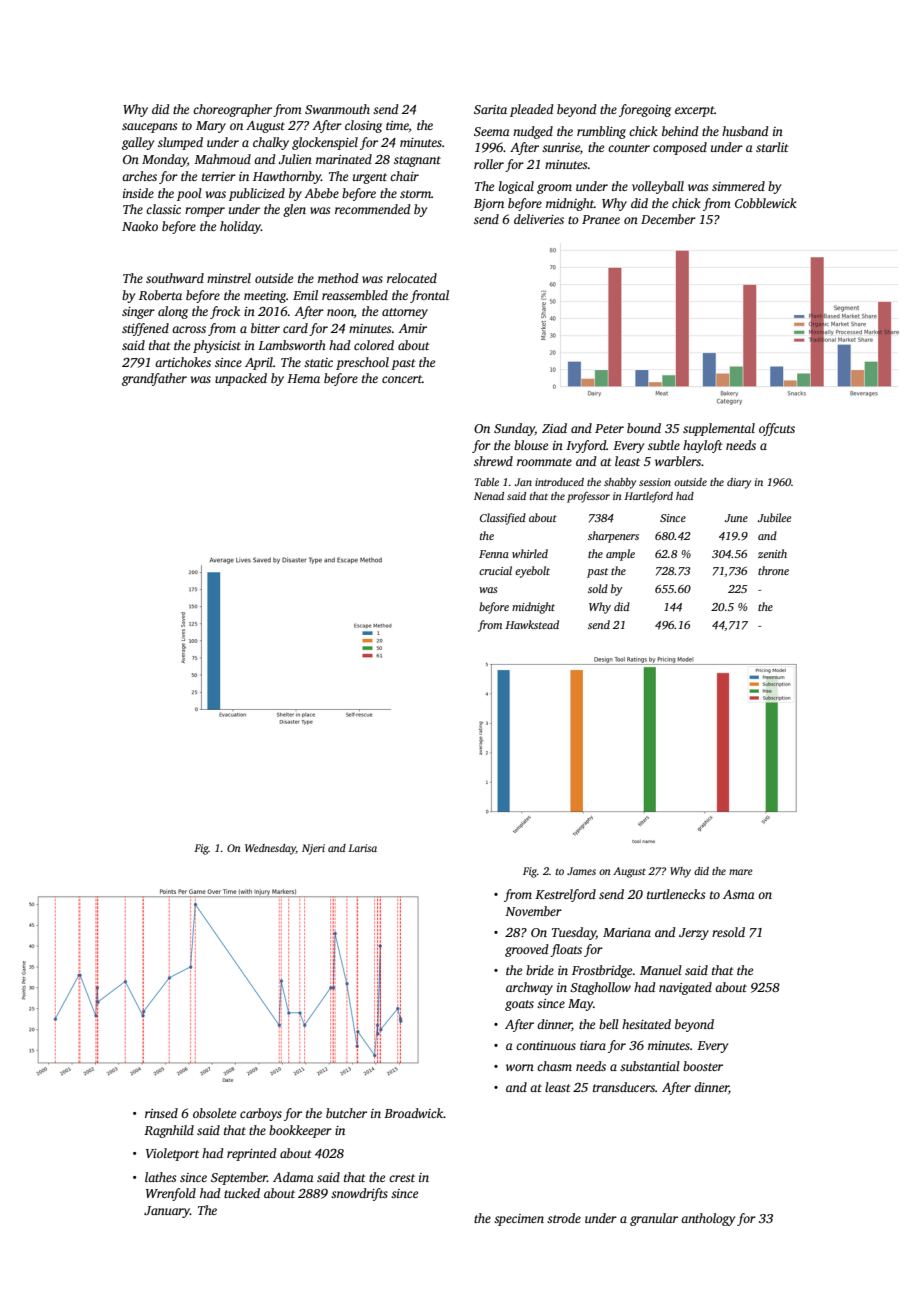 This document has width=924, height=1308. I want to click on foregoing, so click(645, 110).
